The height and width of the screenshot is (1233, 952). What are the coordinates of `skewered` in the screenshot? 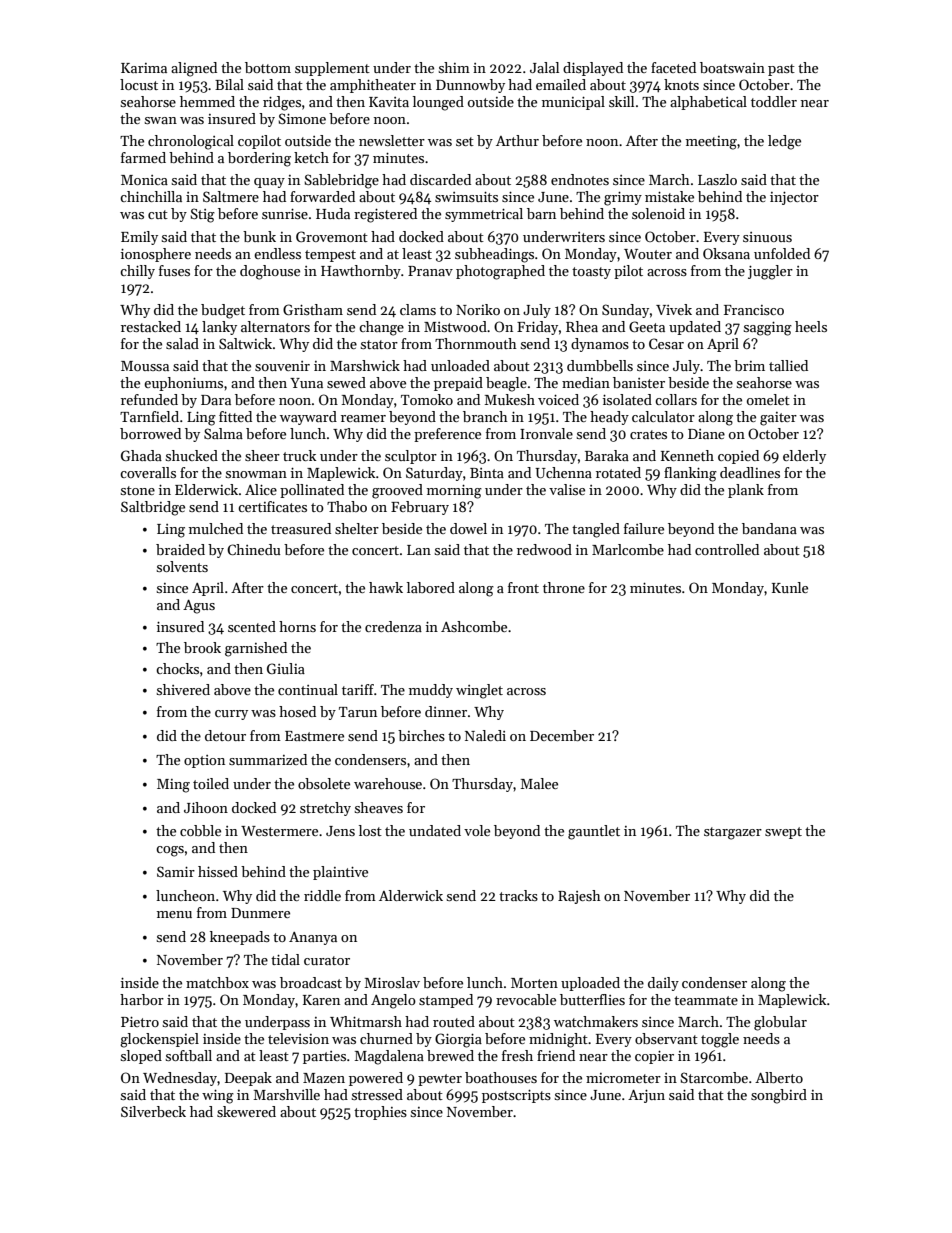 It's located at (246, 1111).
